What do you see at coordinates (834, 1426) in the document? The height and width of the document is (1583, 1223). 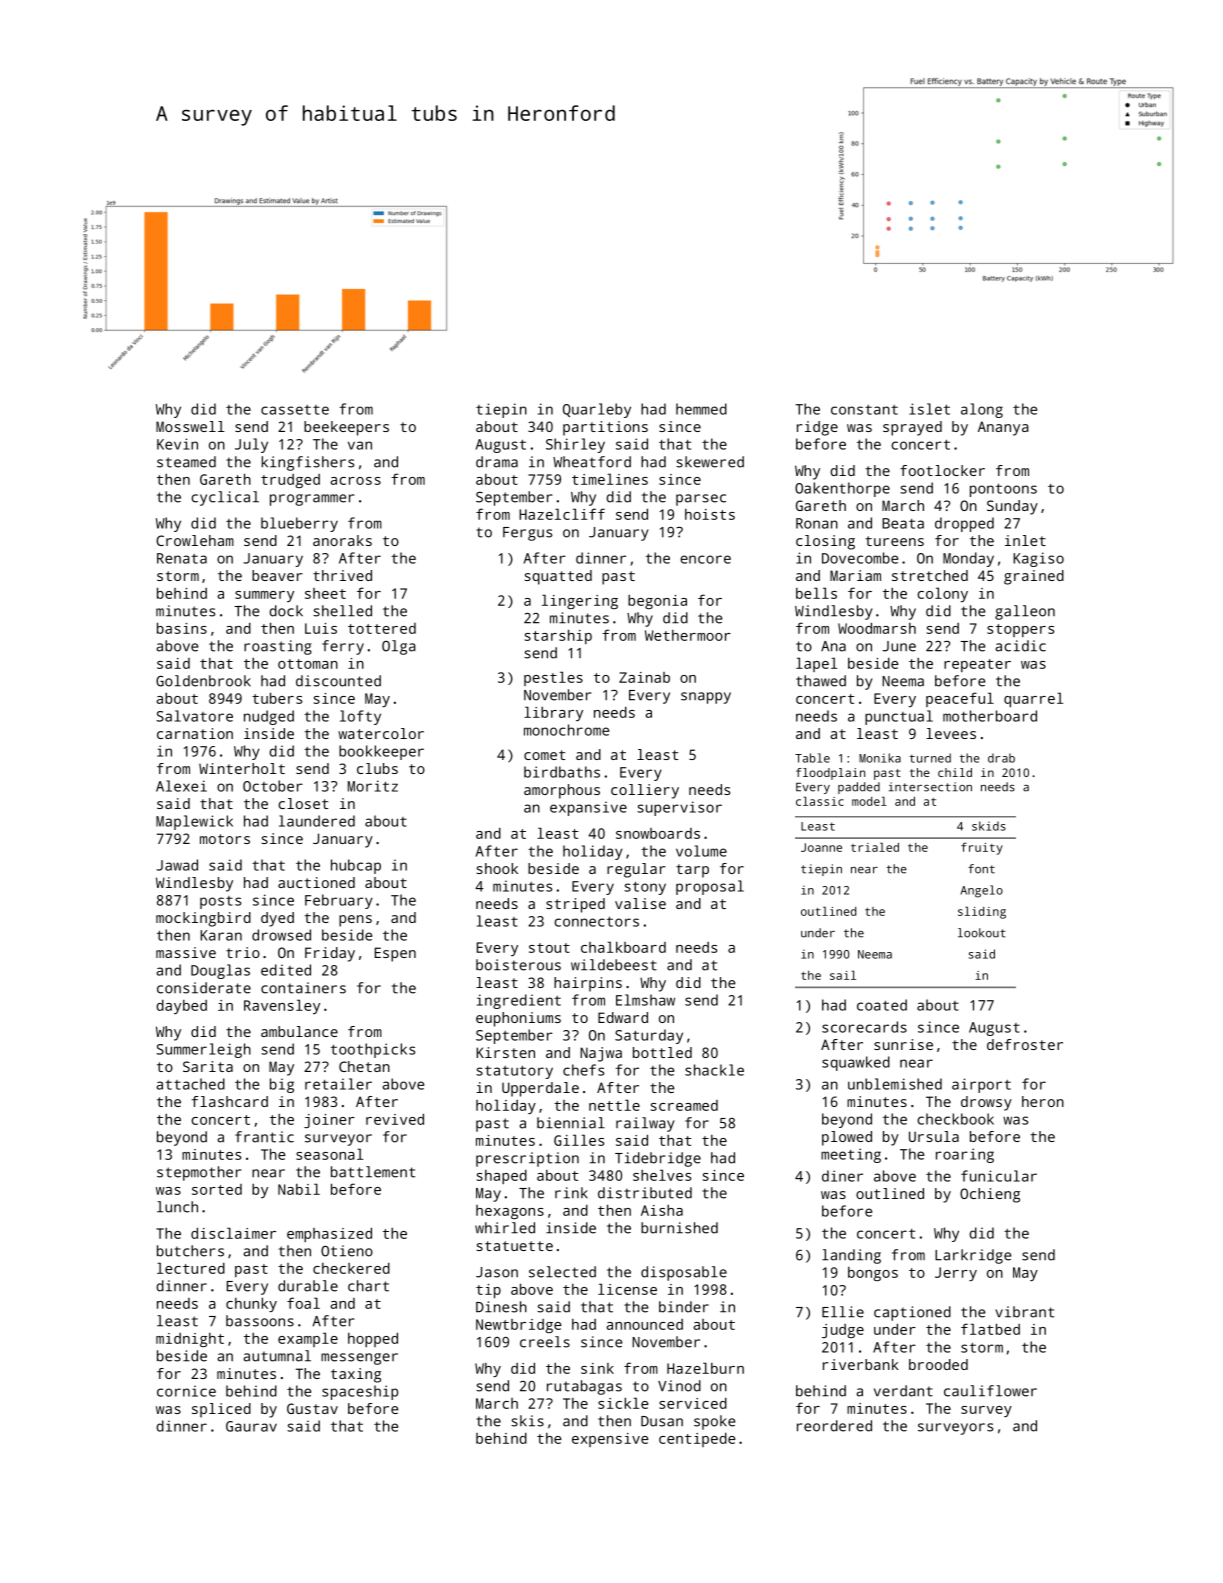 I see `reordered` at bounding box center [834, 1426].
